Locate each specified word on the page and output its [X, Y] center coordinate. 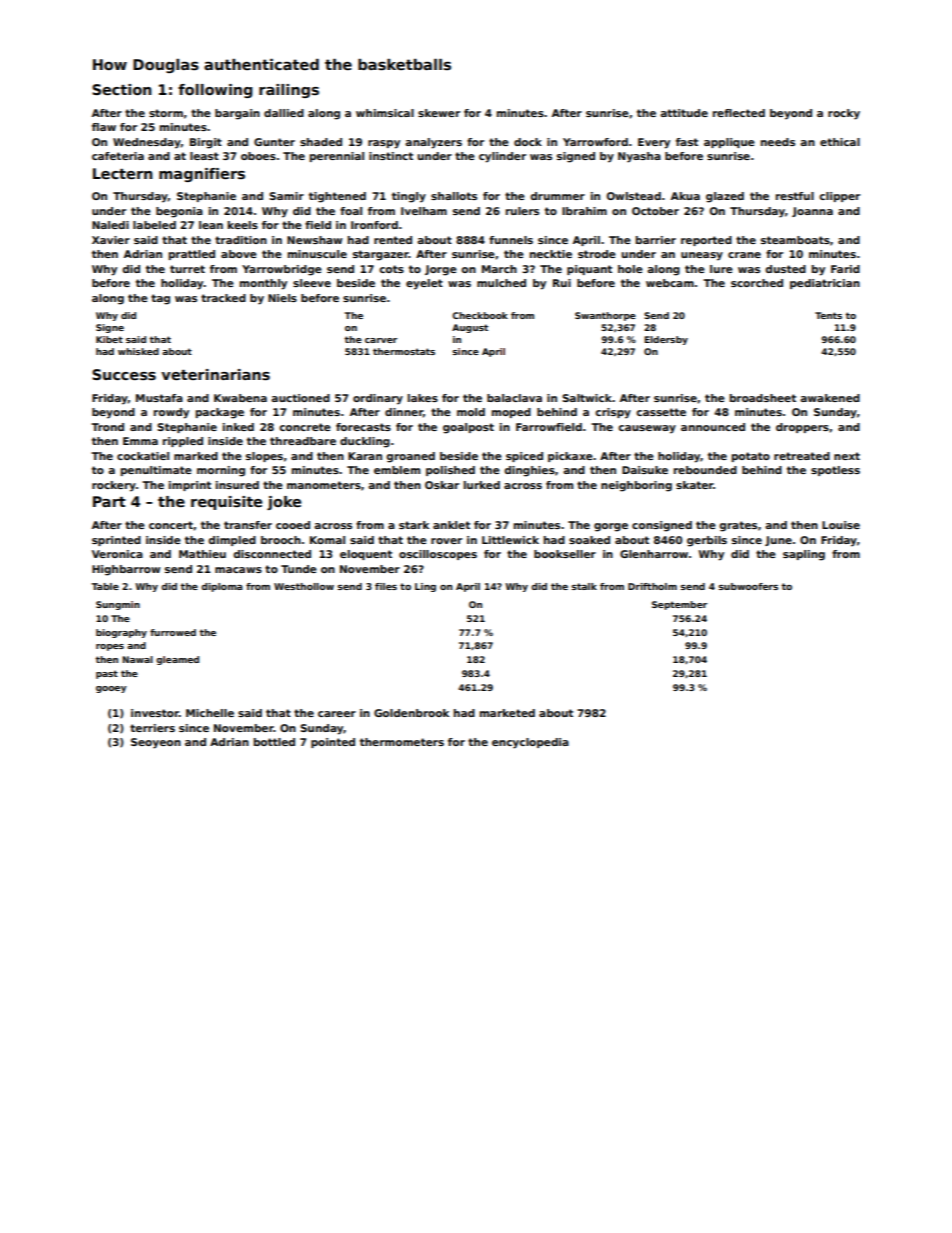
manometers [324, 485]
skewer [439, 113]
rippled [183, 442]
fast [687, 142]
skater [695, 485]
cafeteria [118, 156]
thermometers [402, 742]
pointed [333, 743]
